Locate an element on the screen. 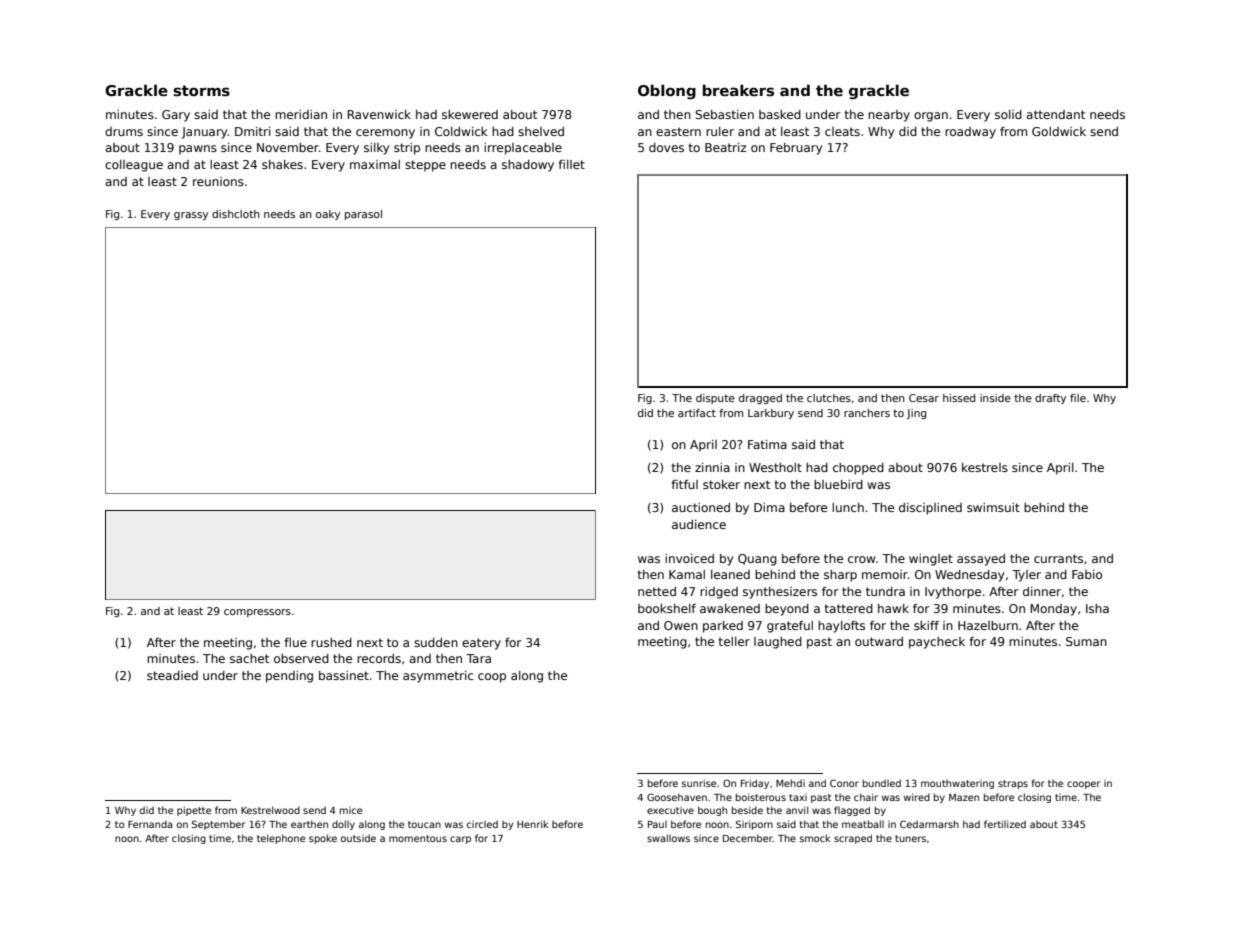  carp is located at coordinates (460, 840).
